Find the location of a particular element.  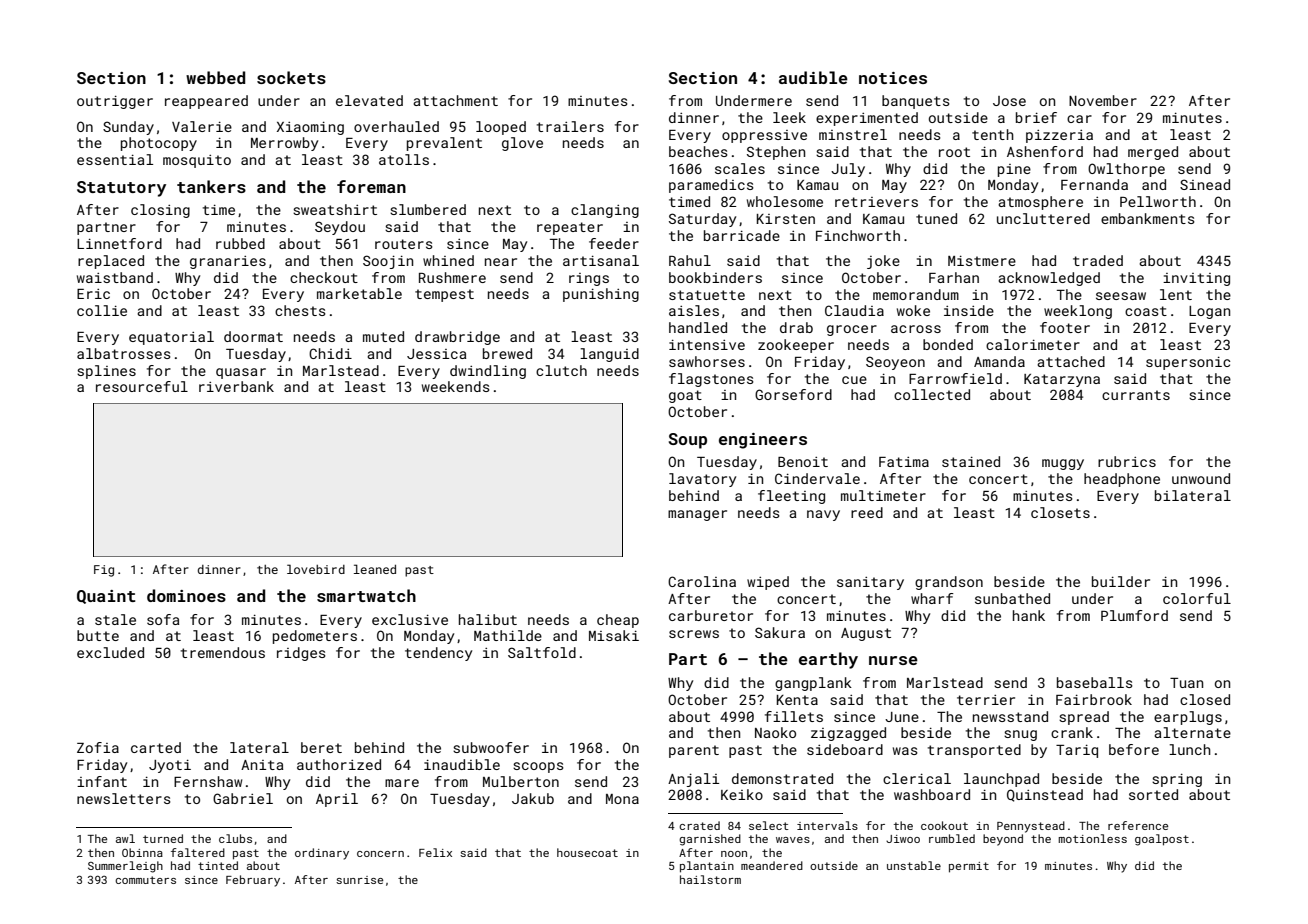

supersonic is located at coordinates (1188, 363).
